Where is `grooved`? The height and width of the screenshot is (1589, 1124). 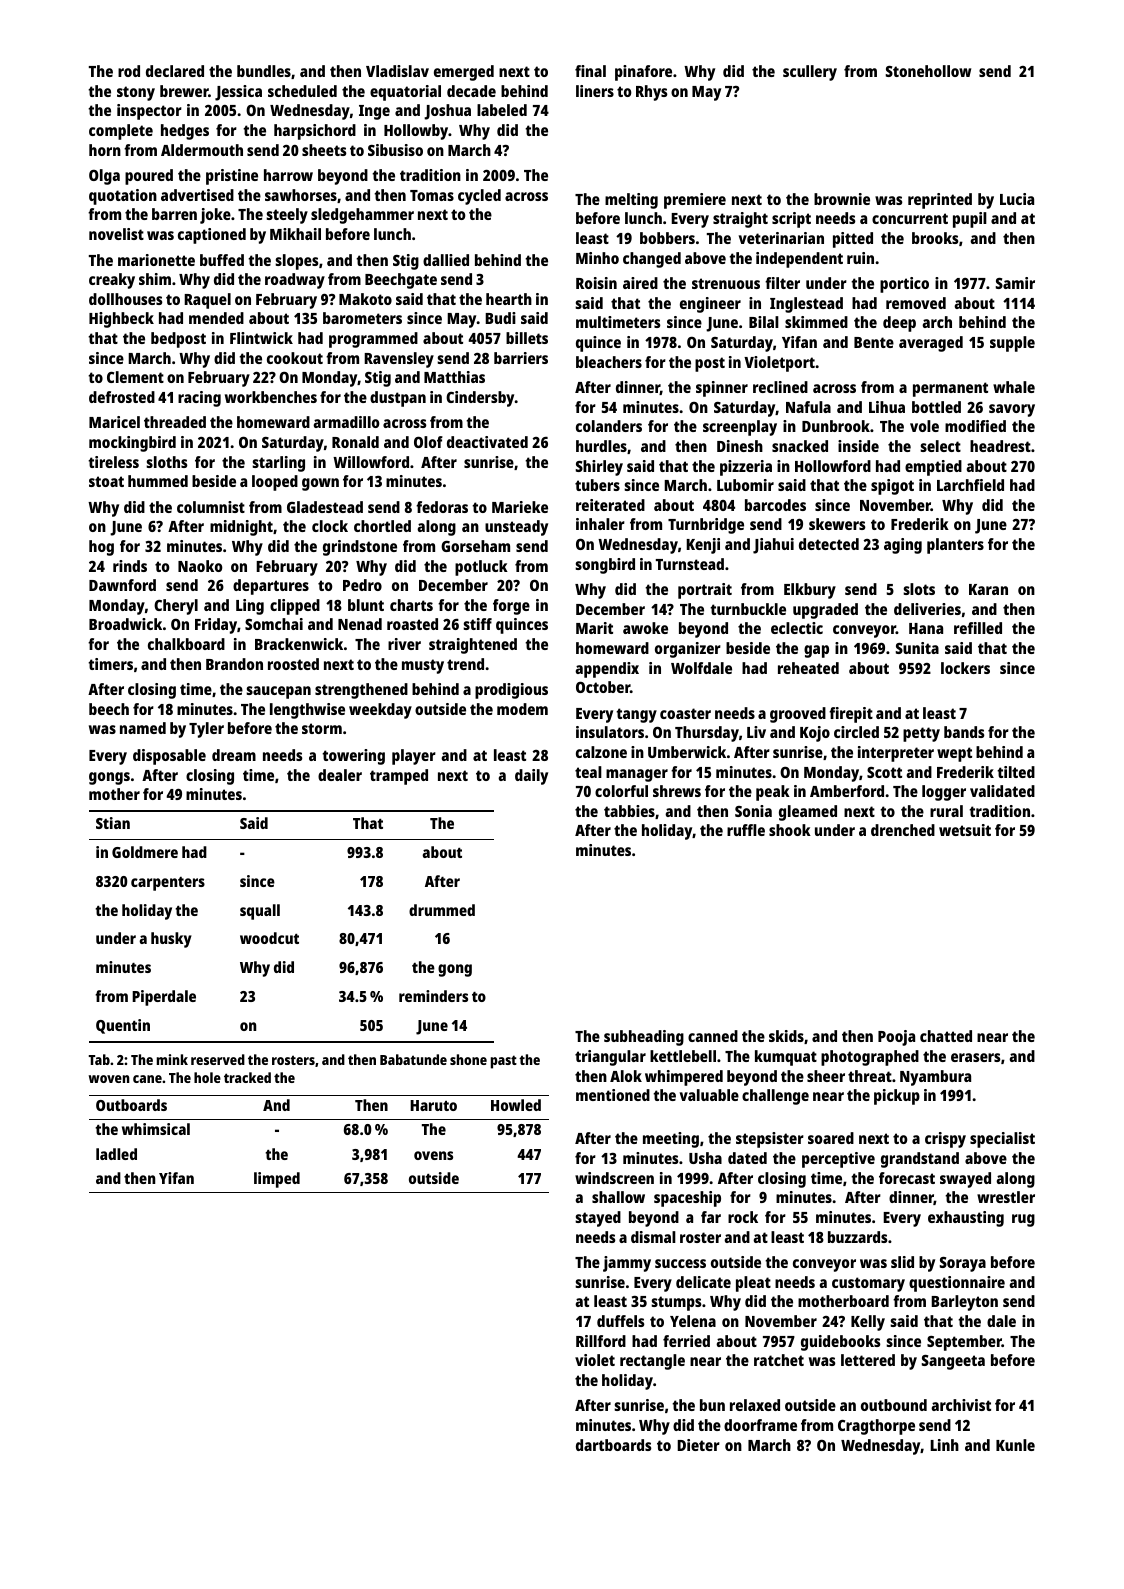 grooved is located at coordinates (798, 715).
